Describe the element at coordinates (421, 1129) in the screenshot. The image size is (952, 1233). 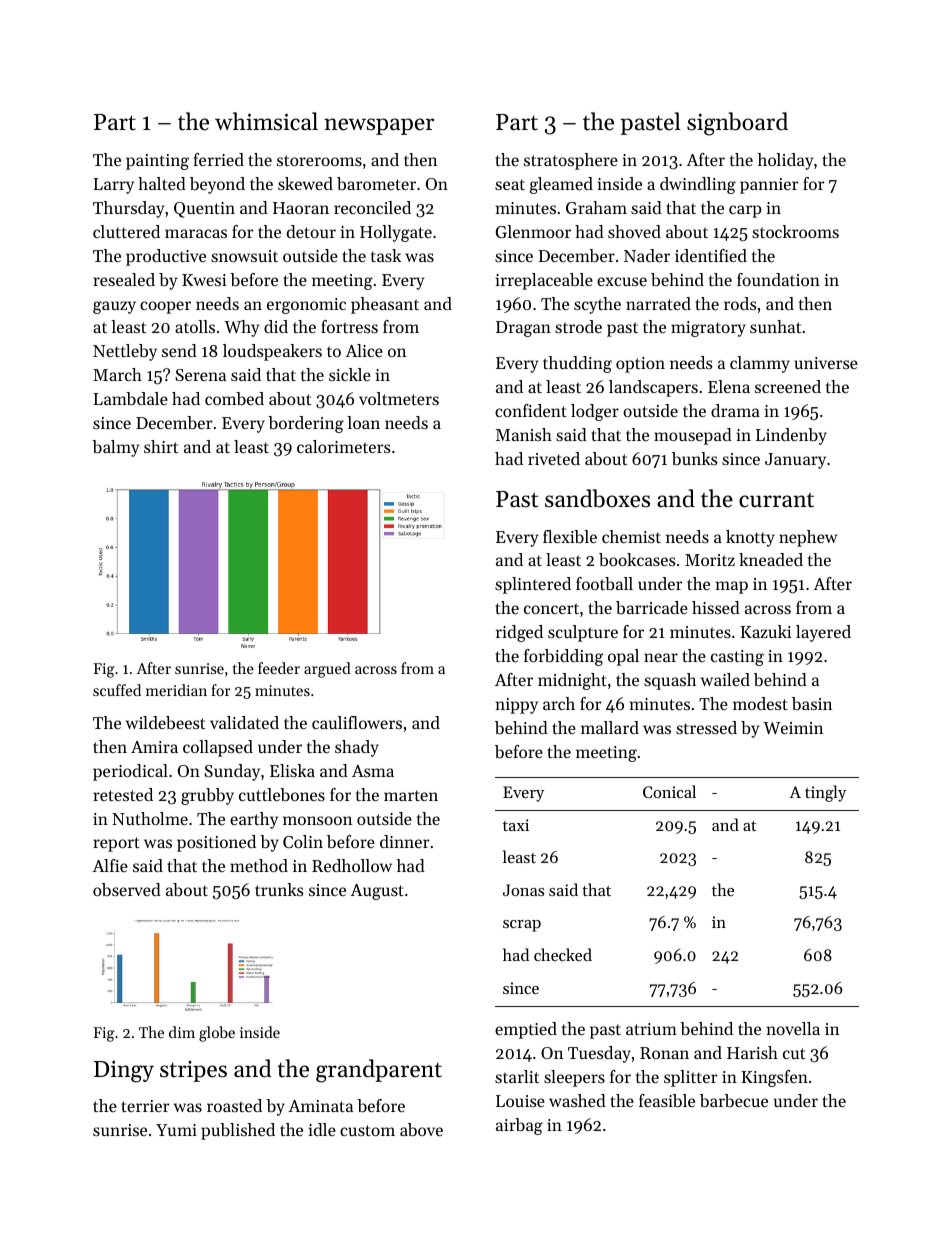
I see `above` at that location.
